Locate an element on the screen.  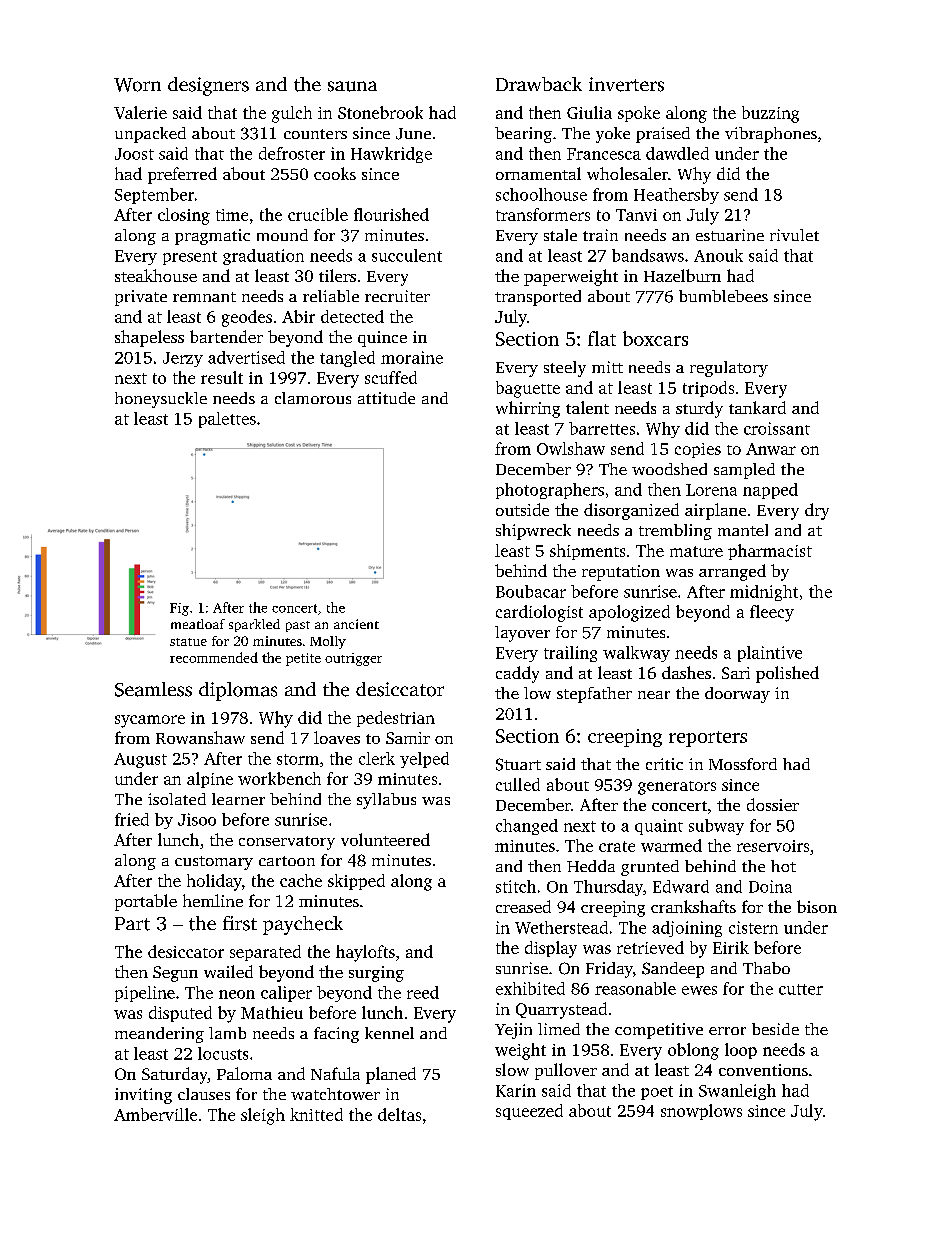
cache is located at coordinates (301, 880).
